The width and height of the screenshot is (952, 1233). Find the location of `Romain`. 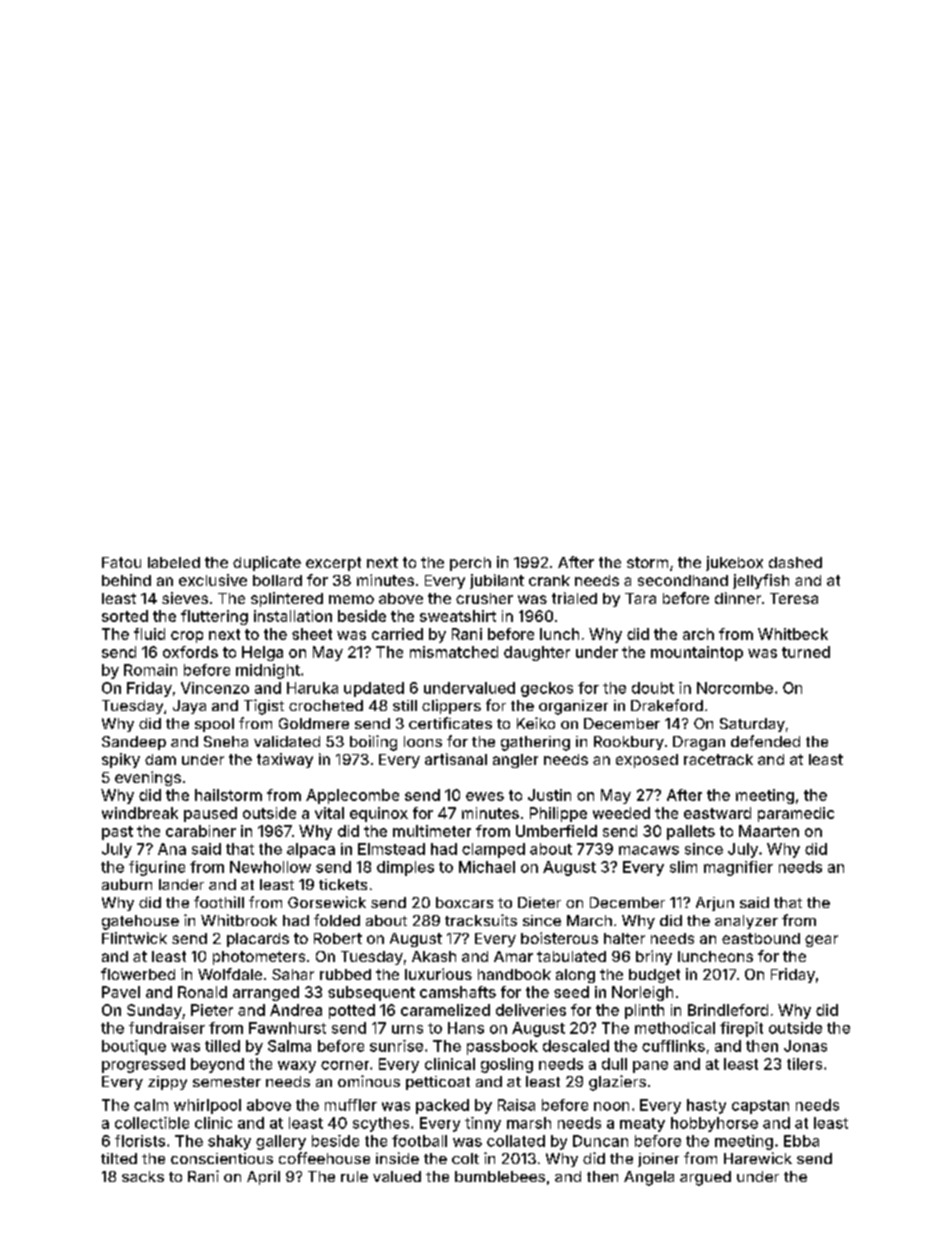

Romain is located at coordinates (150, 670).
